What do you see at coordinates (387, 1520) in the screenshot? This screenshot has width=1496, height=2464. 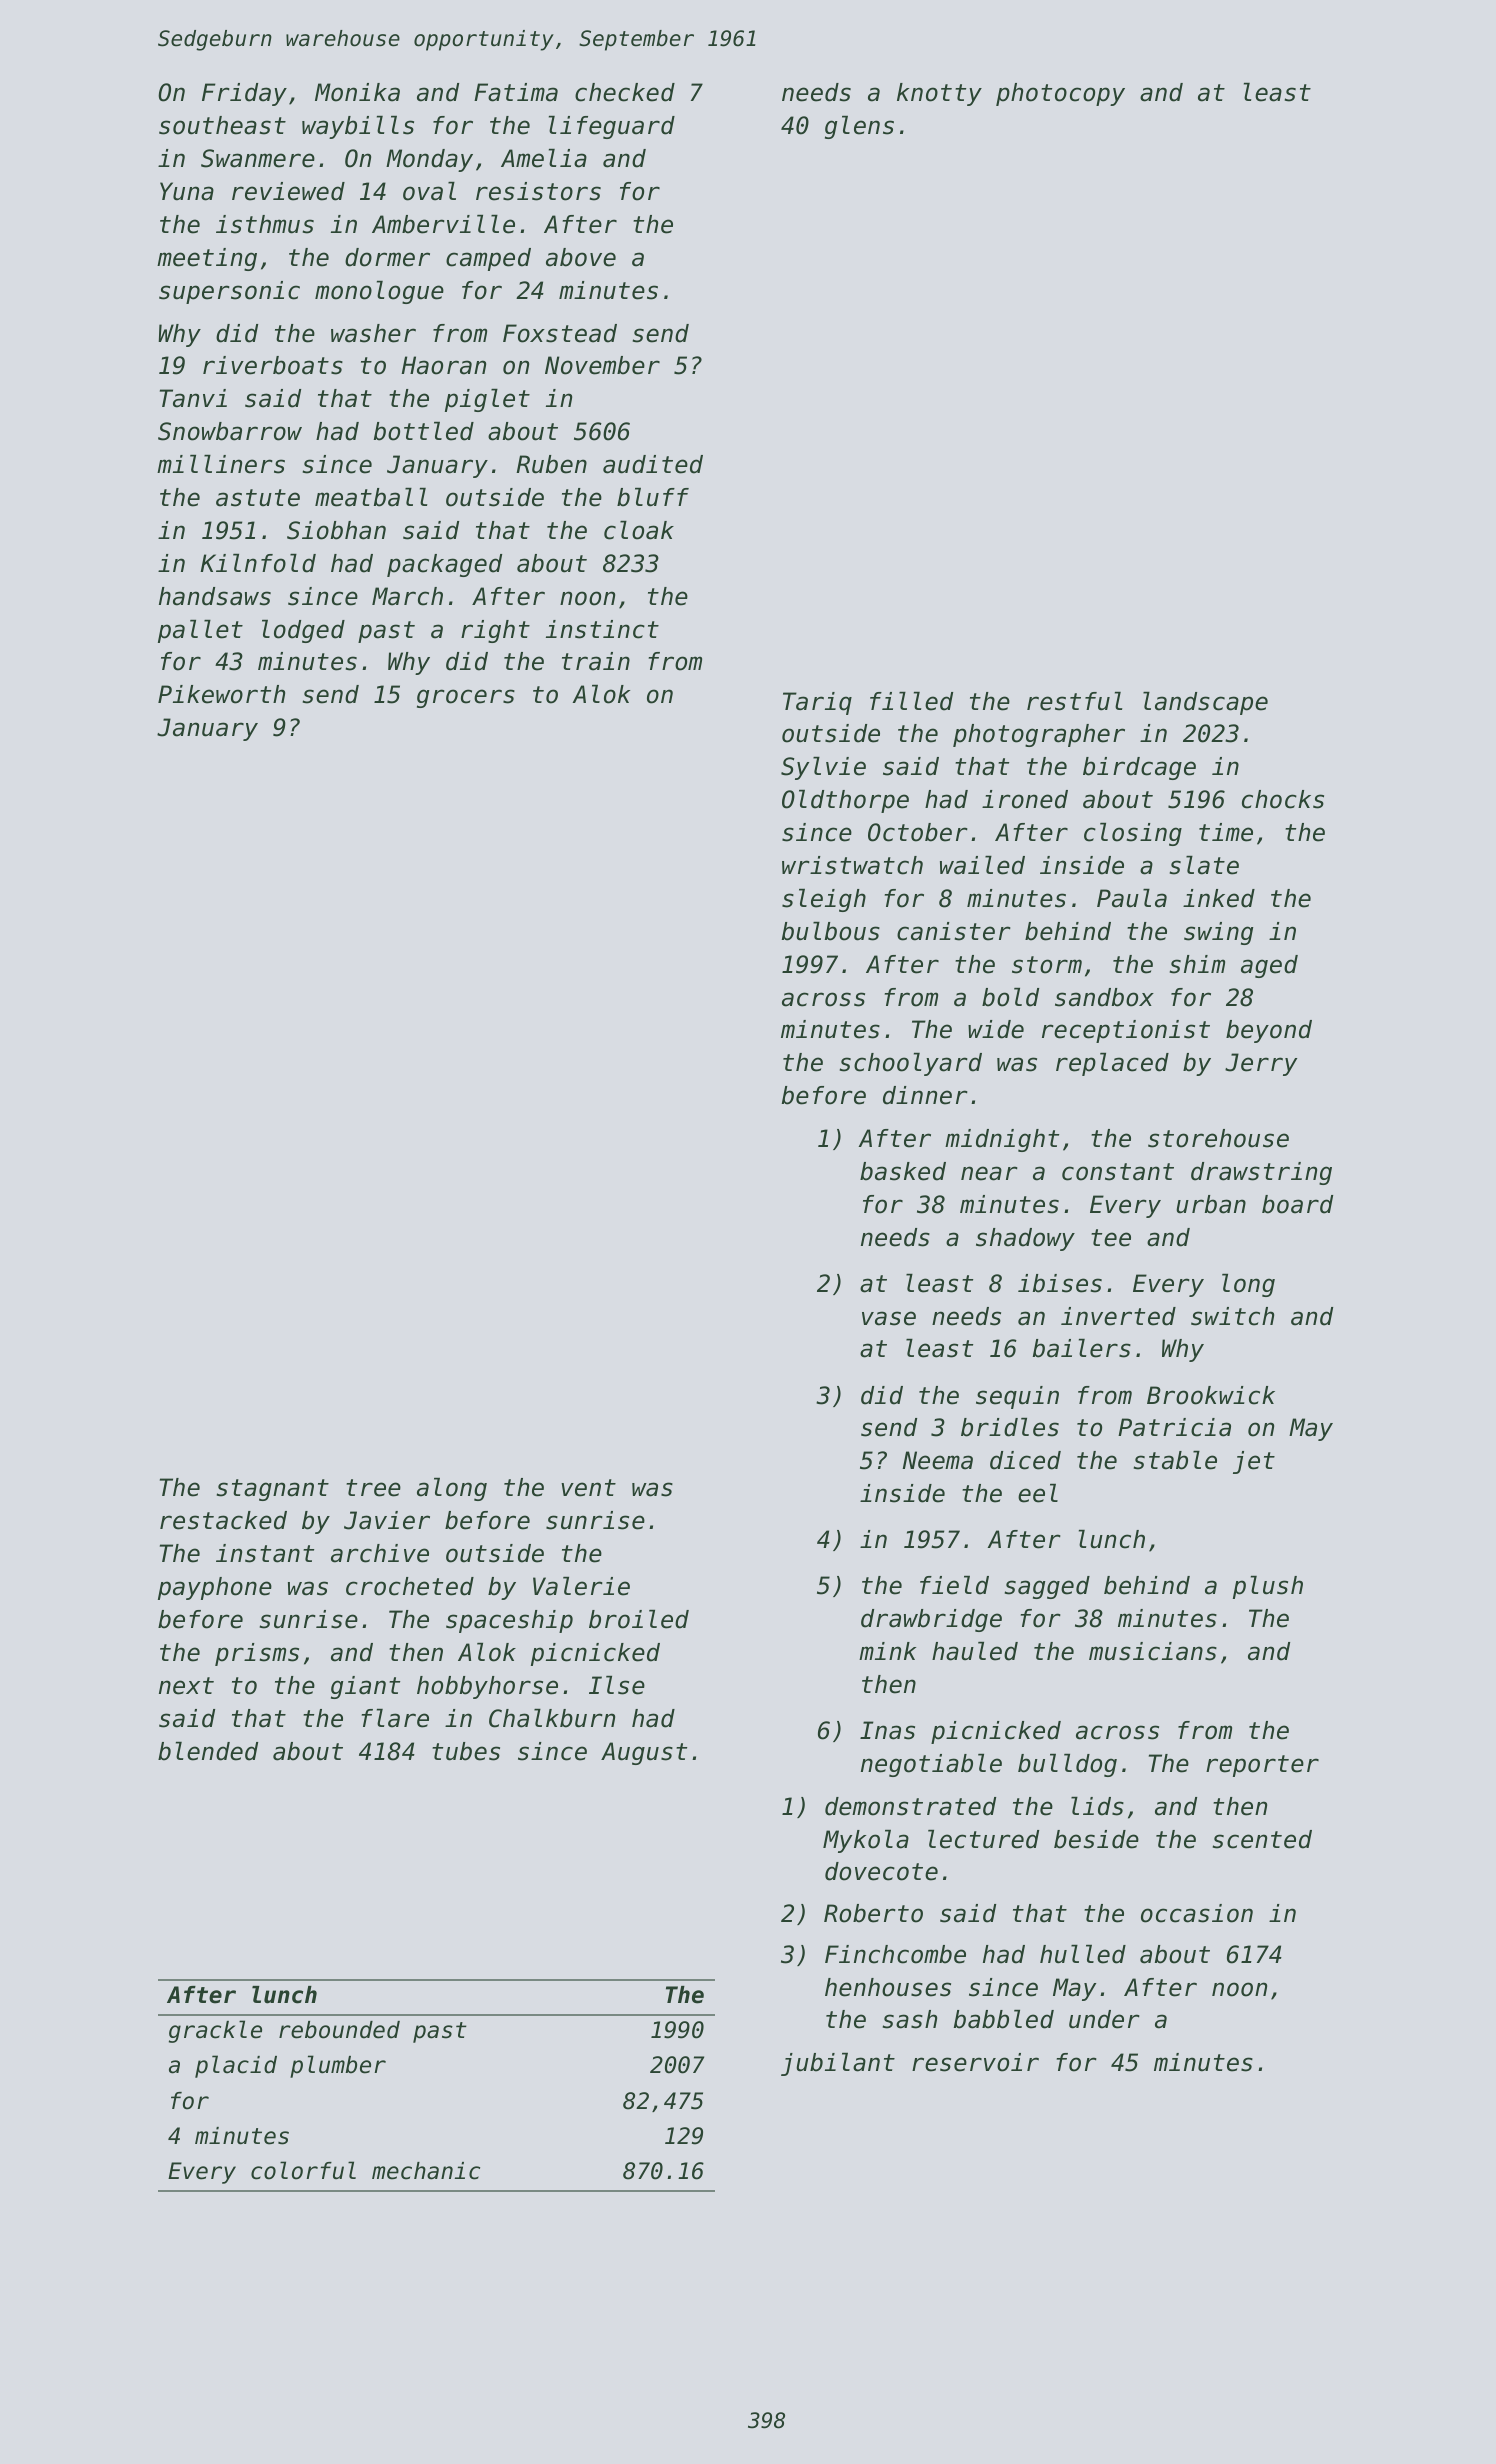 I see `Javier` at bounding box center [387, 1520].
